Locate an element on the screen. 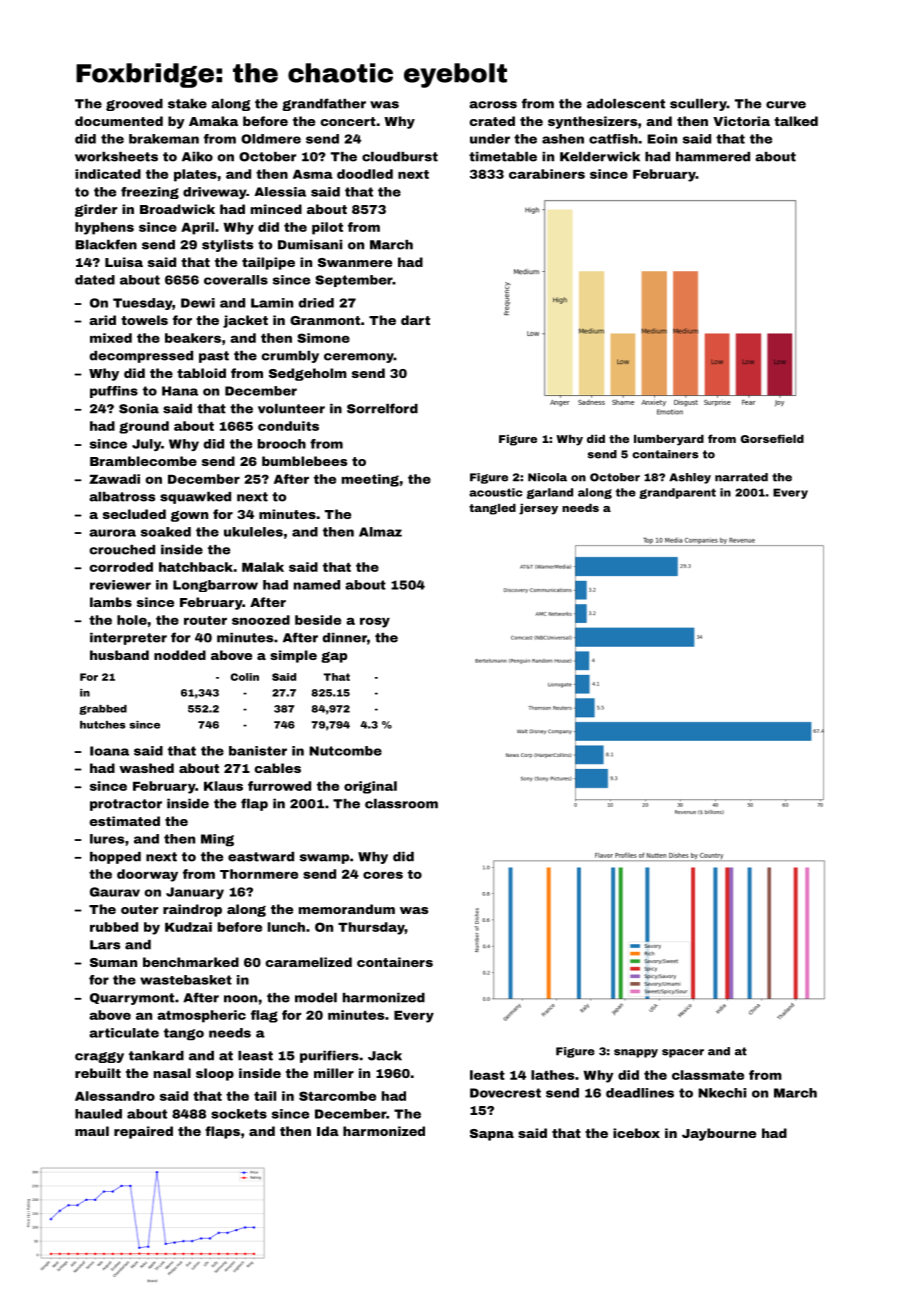  Gorsefield is located at coordinates (772, 438).
